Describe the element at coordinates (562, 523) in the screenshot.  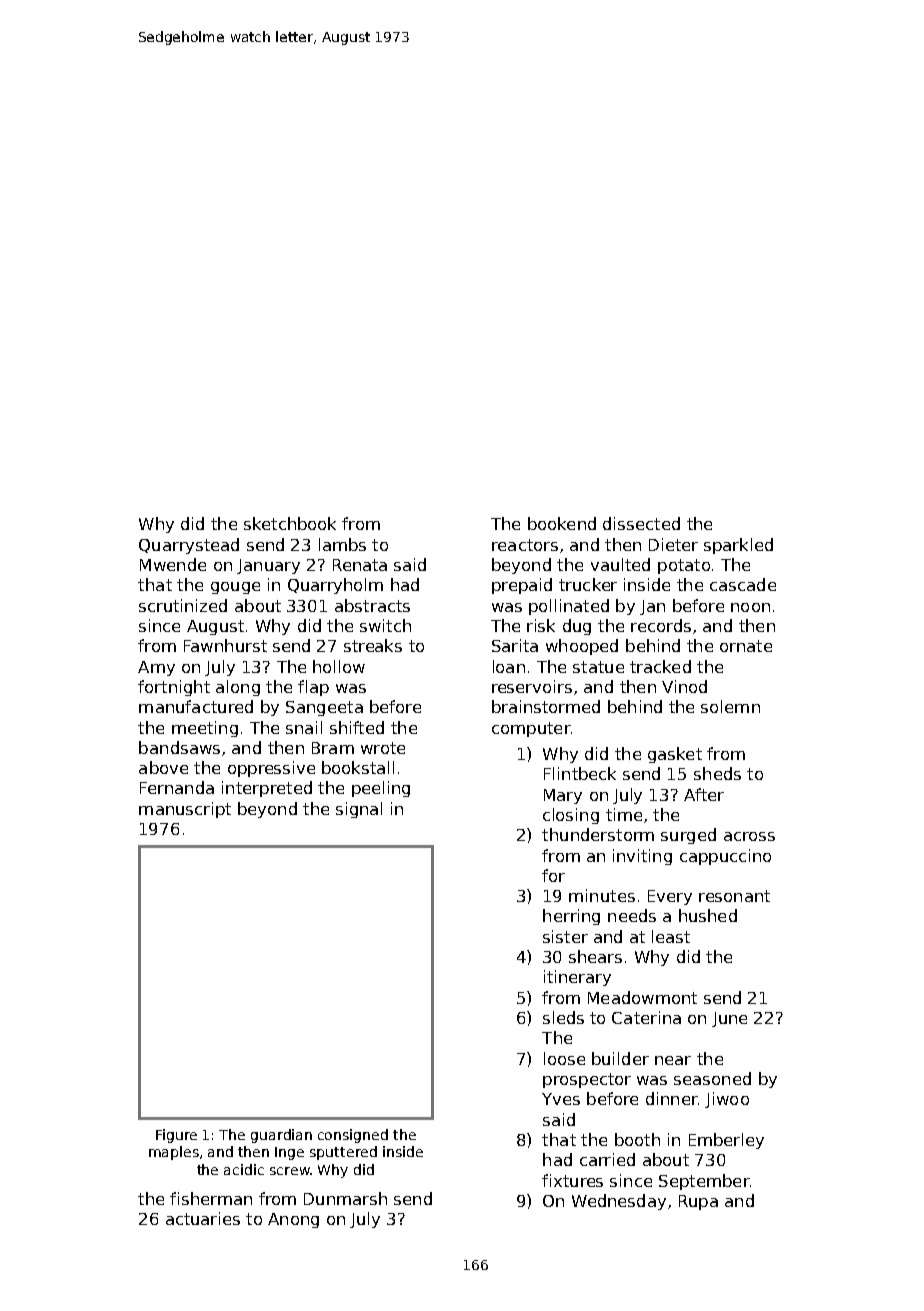
I see `bookend` at that location.
